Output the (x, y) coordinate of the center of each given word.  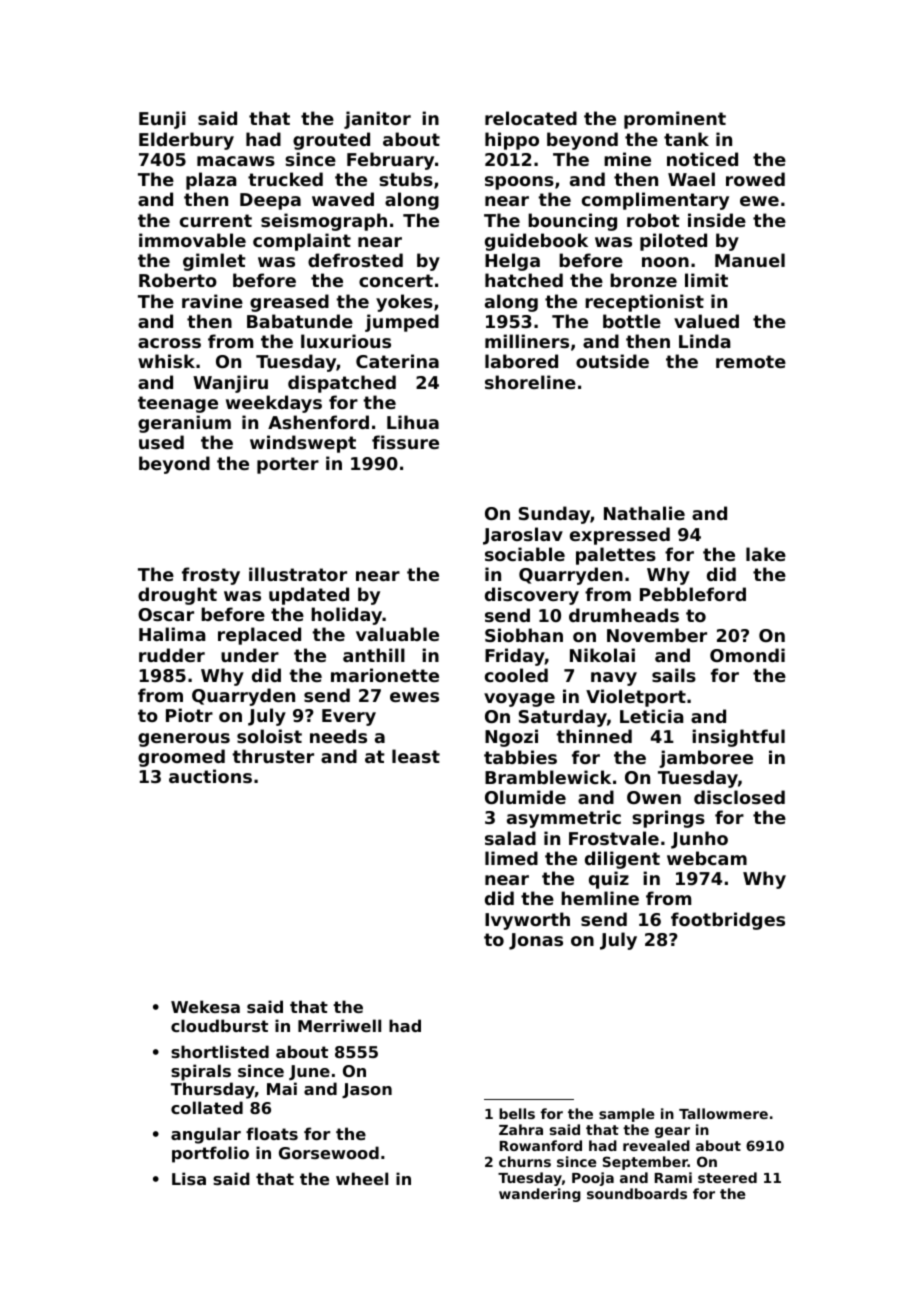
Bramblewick (548, 777)
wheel (362, 1178)
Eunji (162, 120)
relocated (531, 118)
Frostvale (614, 838)
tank (686, 139)
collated (207, 1107)
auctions (210, 776)
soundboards (637, 1193)
